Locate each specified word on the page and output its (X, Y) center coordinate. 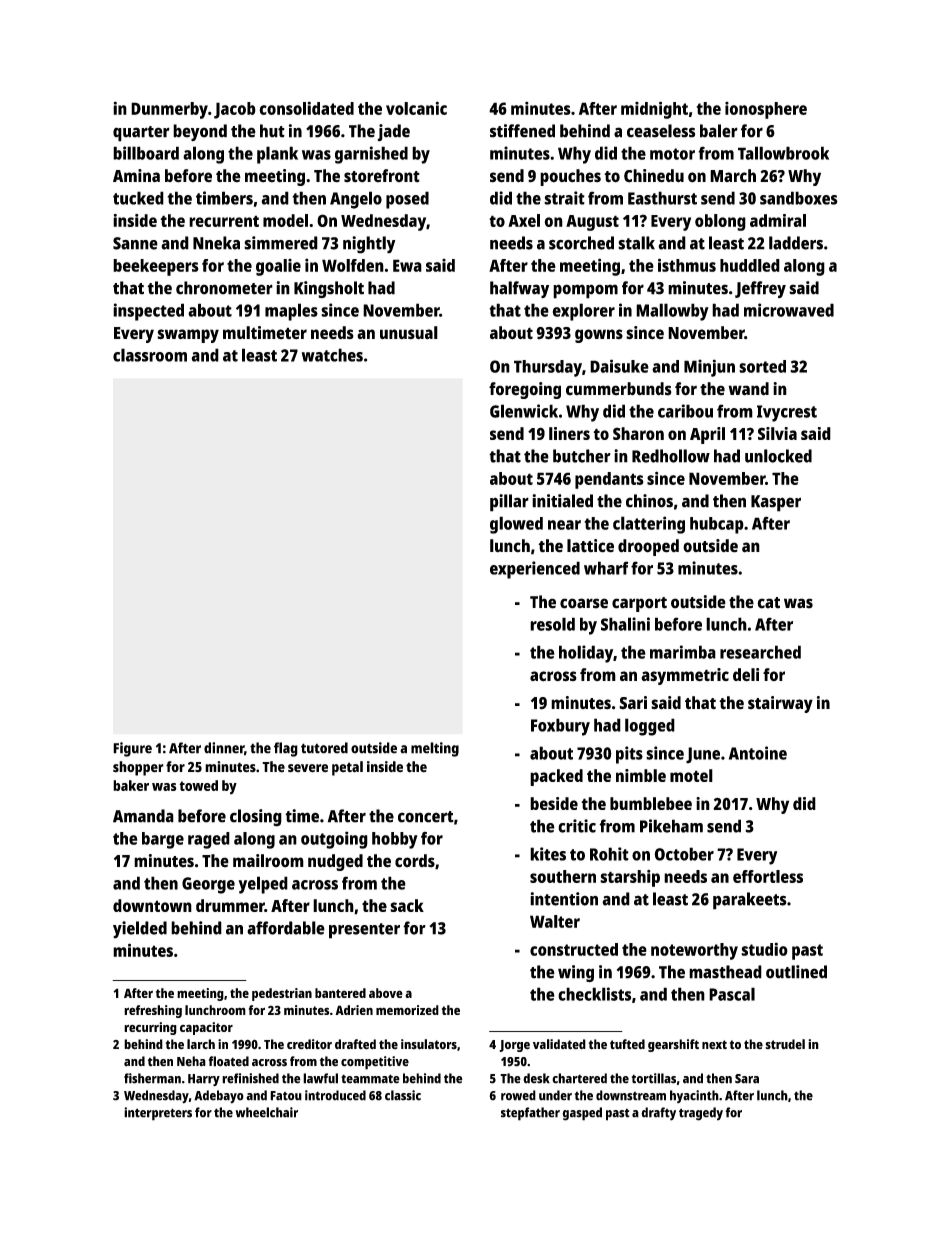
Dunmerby (169, 110)
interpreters (158, 1114)
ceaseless (661, 131)
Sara (747, 1079)
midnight (654, 110)
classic (403, 1095)
